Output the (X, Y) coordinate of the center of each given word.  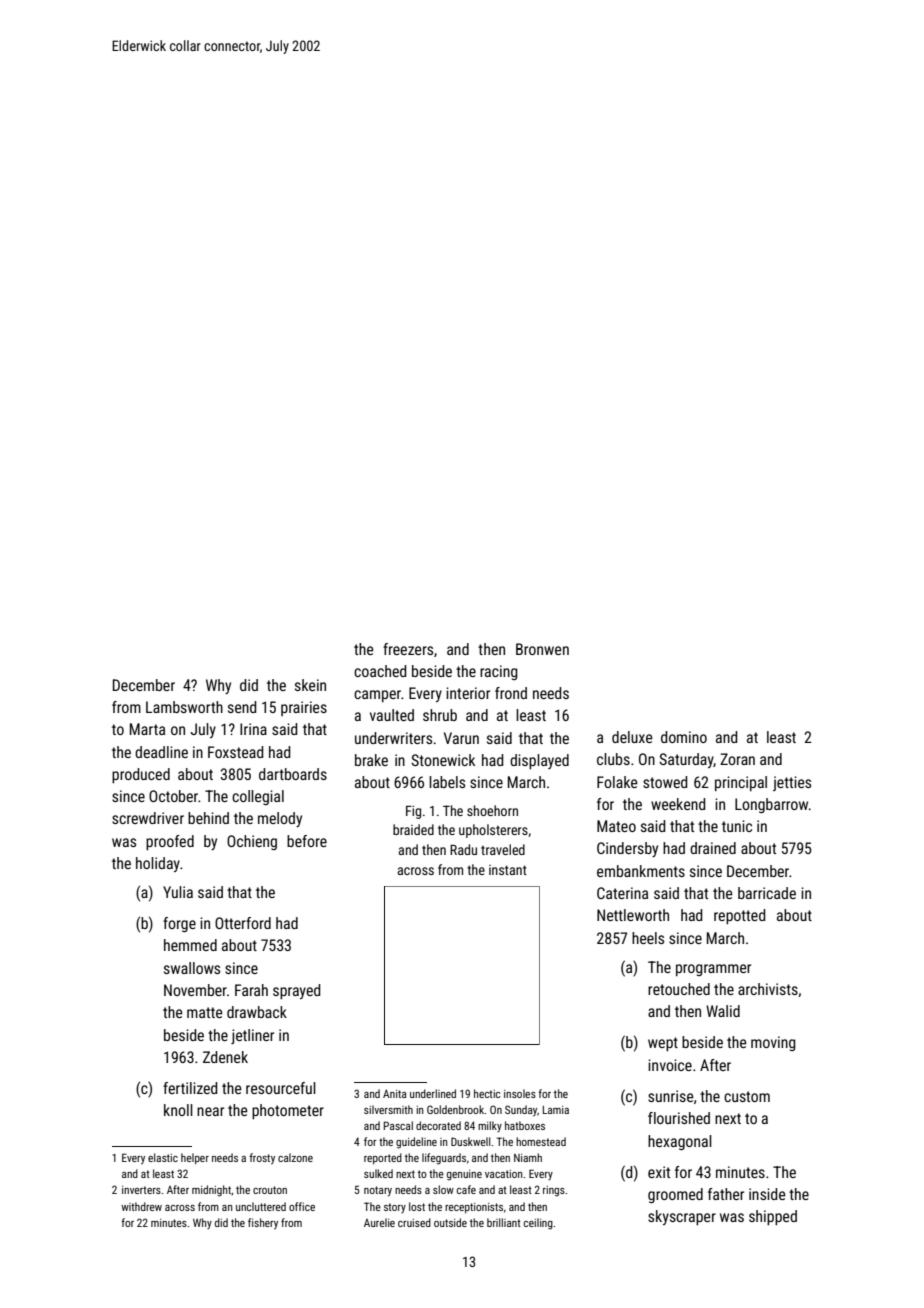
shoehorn (492, 810)
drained (713, 848)
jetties (792, 783)
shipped (773, 1217)
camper (377, 696)
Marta (147, 729)
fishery (263, 1224)
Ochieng (252, 842)
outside (450, 1222)
